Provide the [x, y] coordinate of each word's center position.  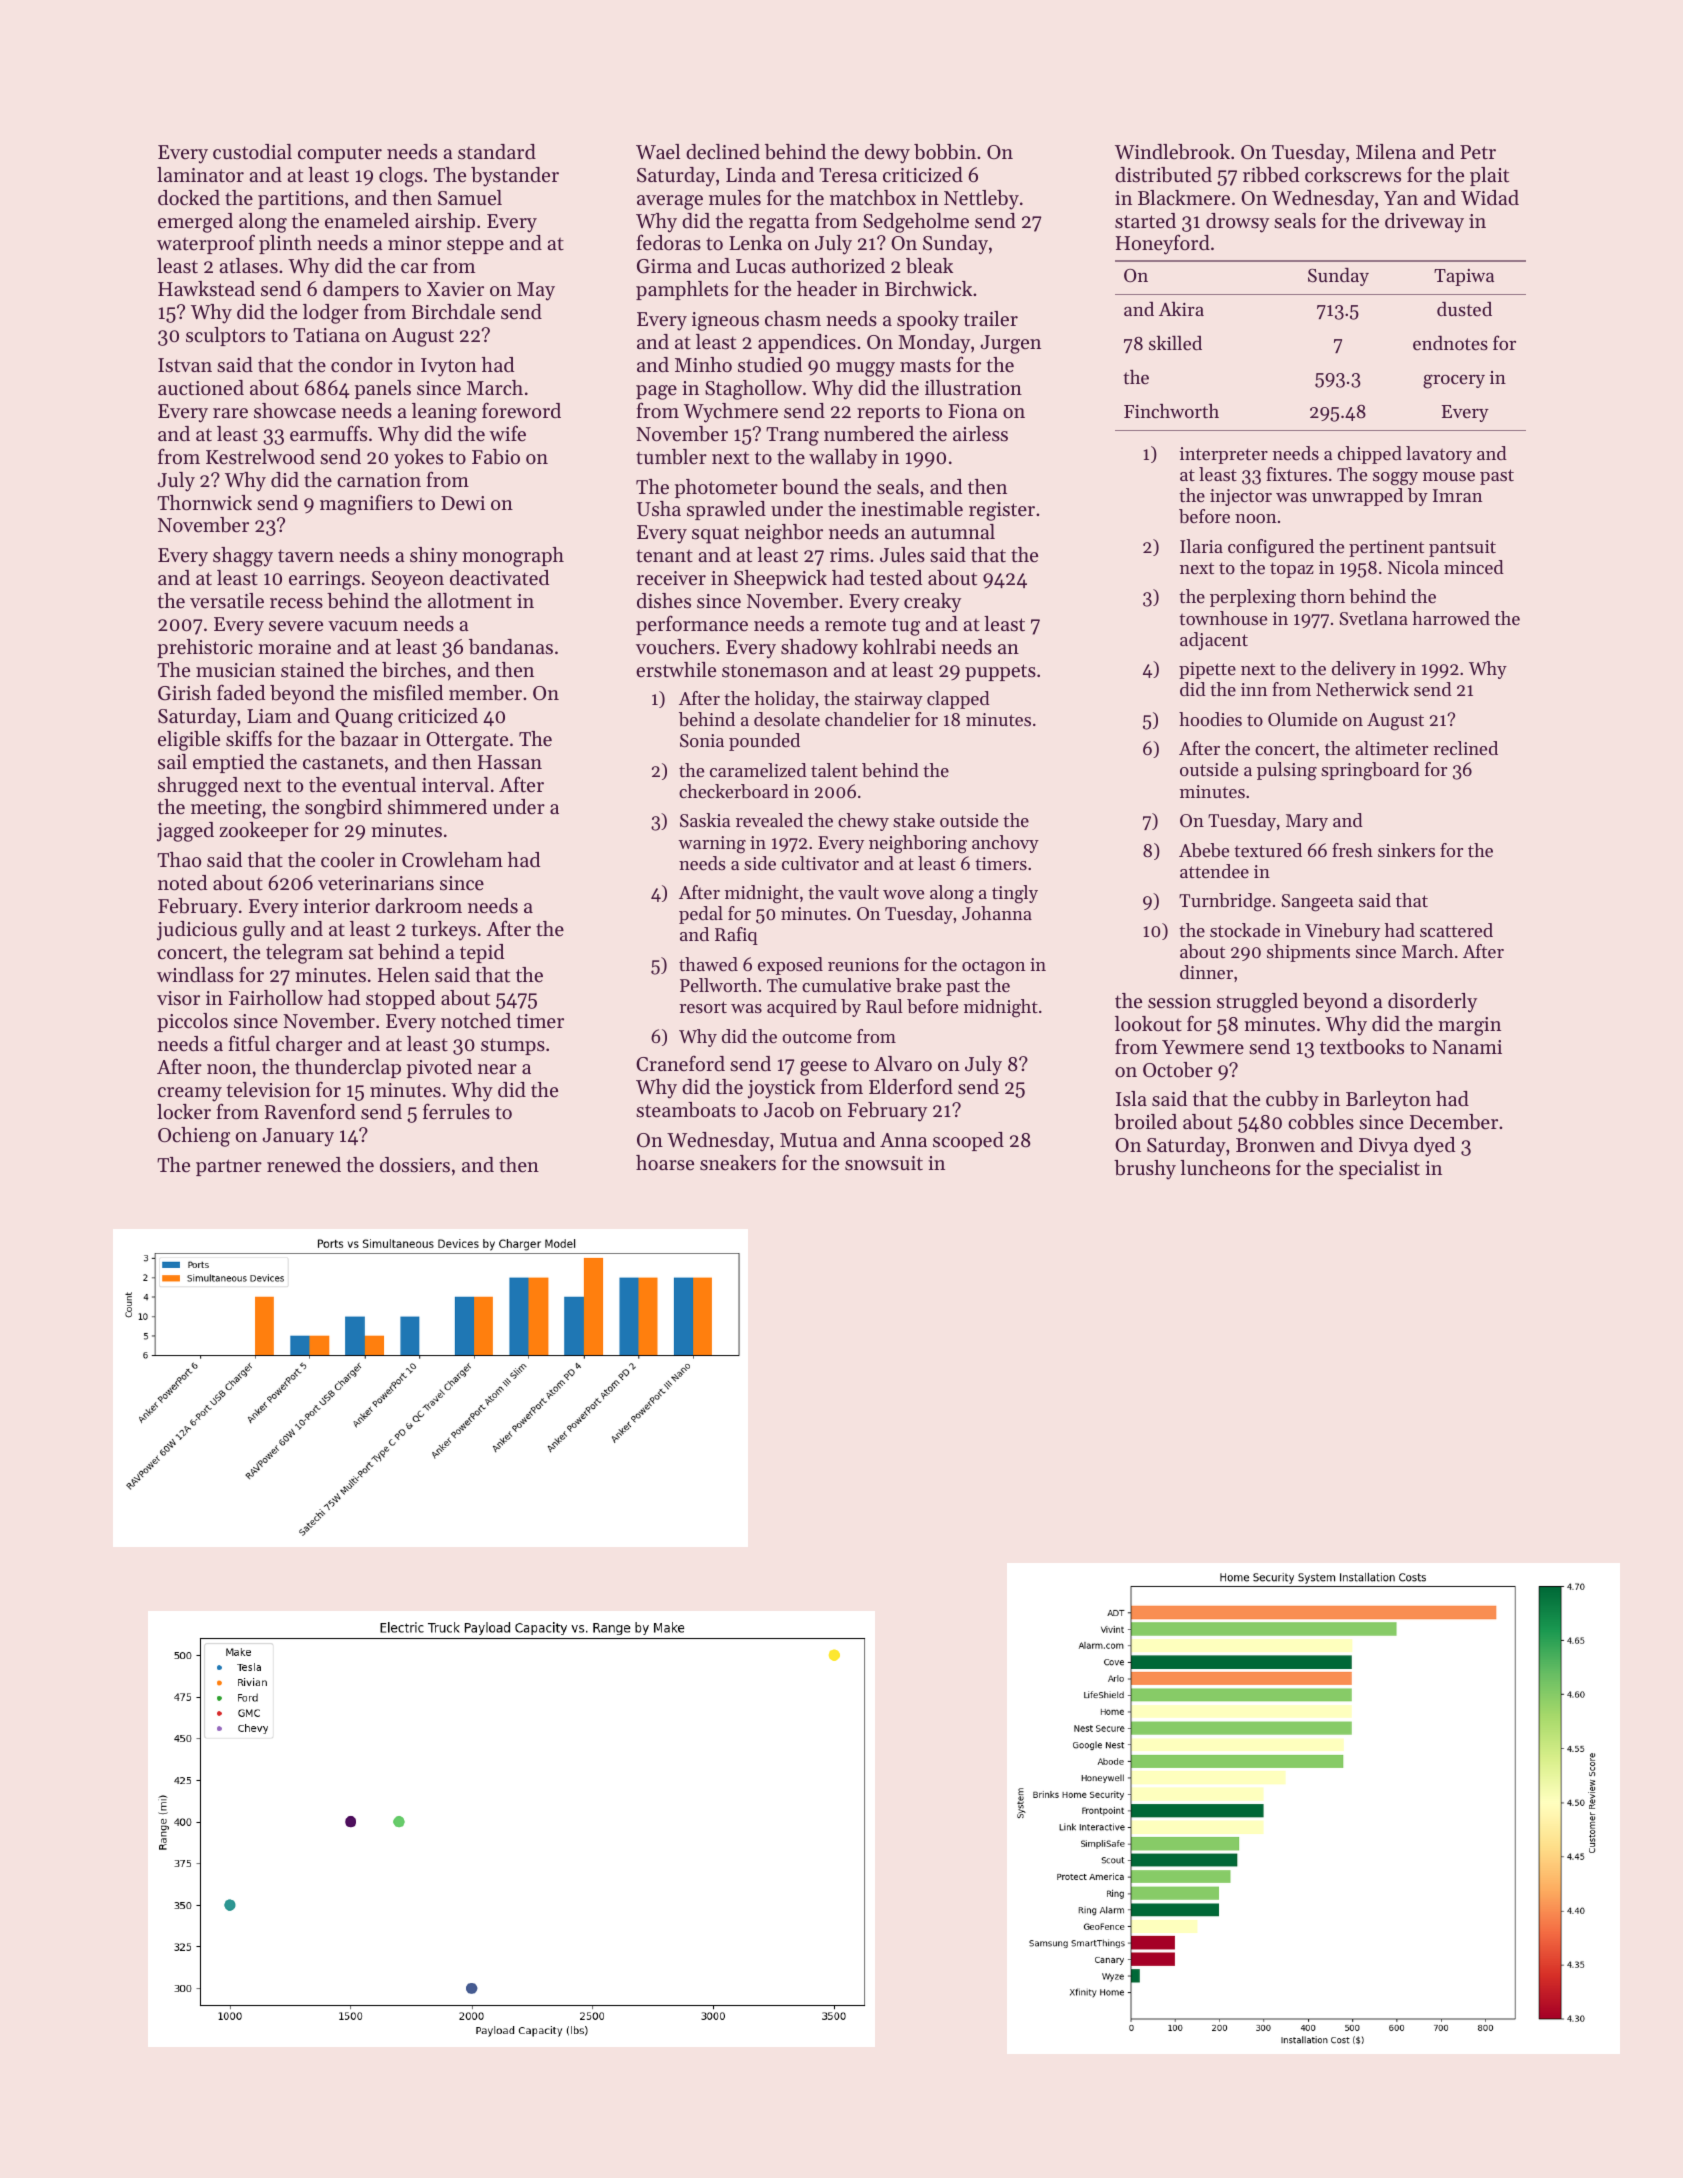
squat [715, 535]
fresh [1352, 850]
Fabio [496, 457]
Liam [269, 716]
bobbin [945, 152]
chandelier [867, 719]
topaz [1292, 570]
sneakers [738, 1163]
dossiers [415, 1165]
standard [497, 152]
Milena [1386, 152]
